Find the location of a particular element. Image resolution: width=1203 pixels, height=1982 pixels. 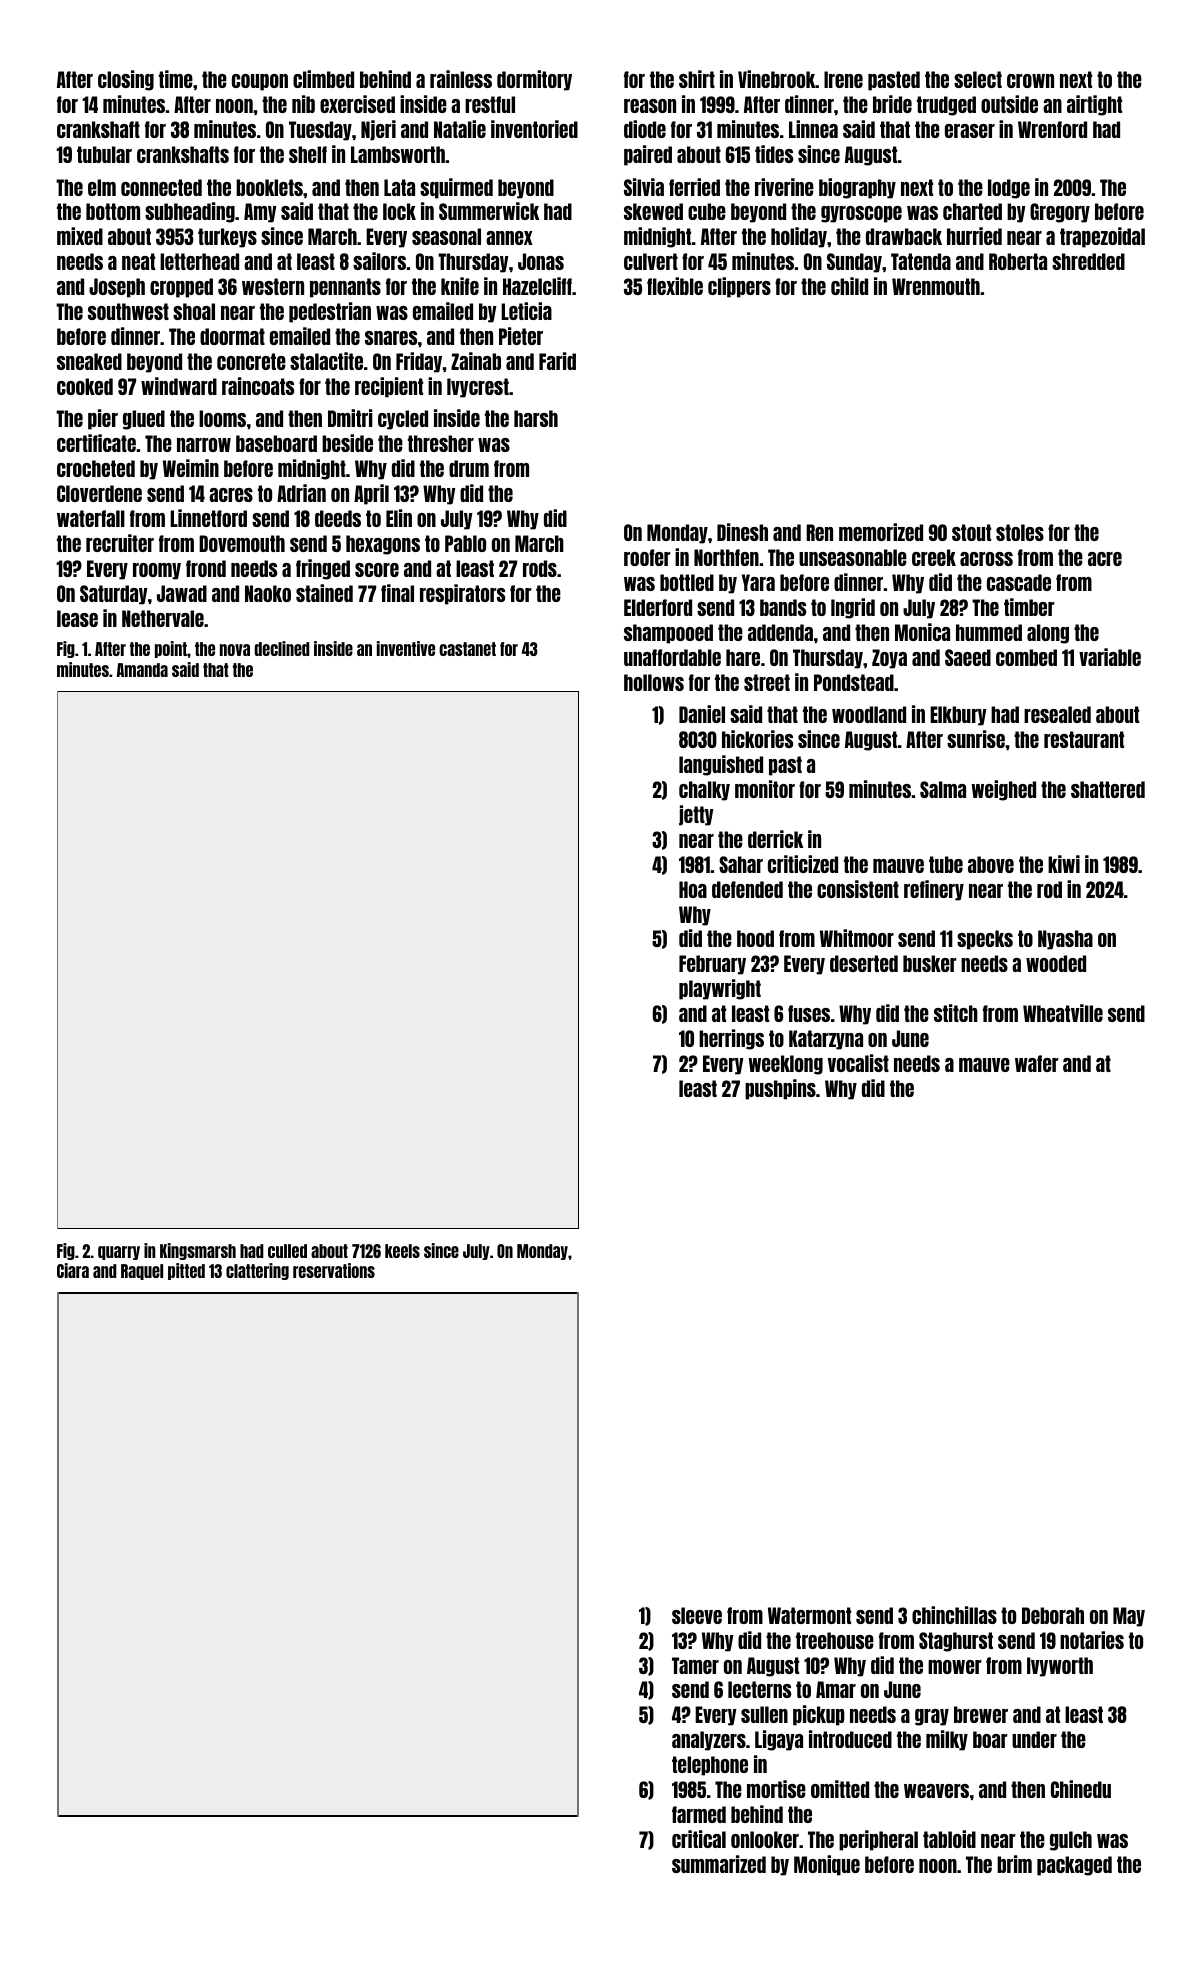

herrings is located at coordinates (731, 1039).
